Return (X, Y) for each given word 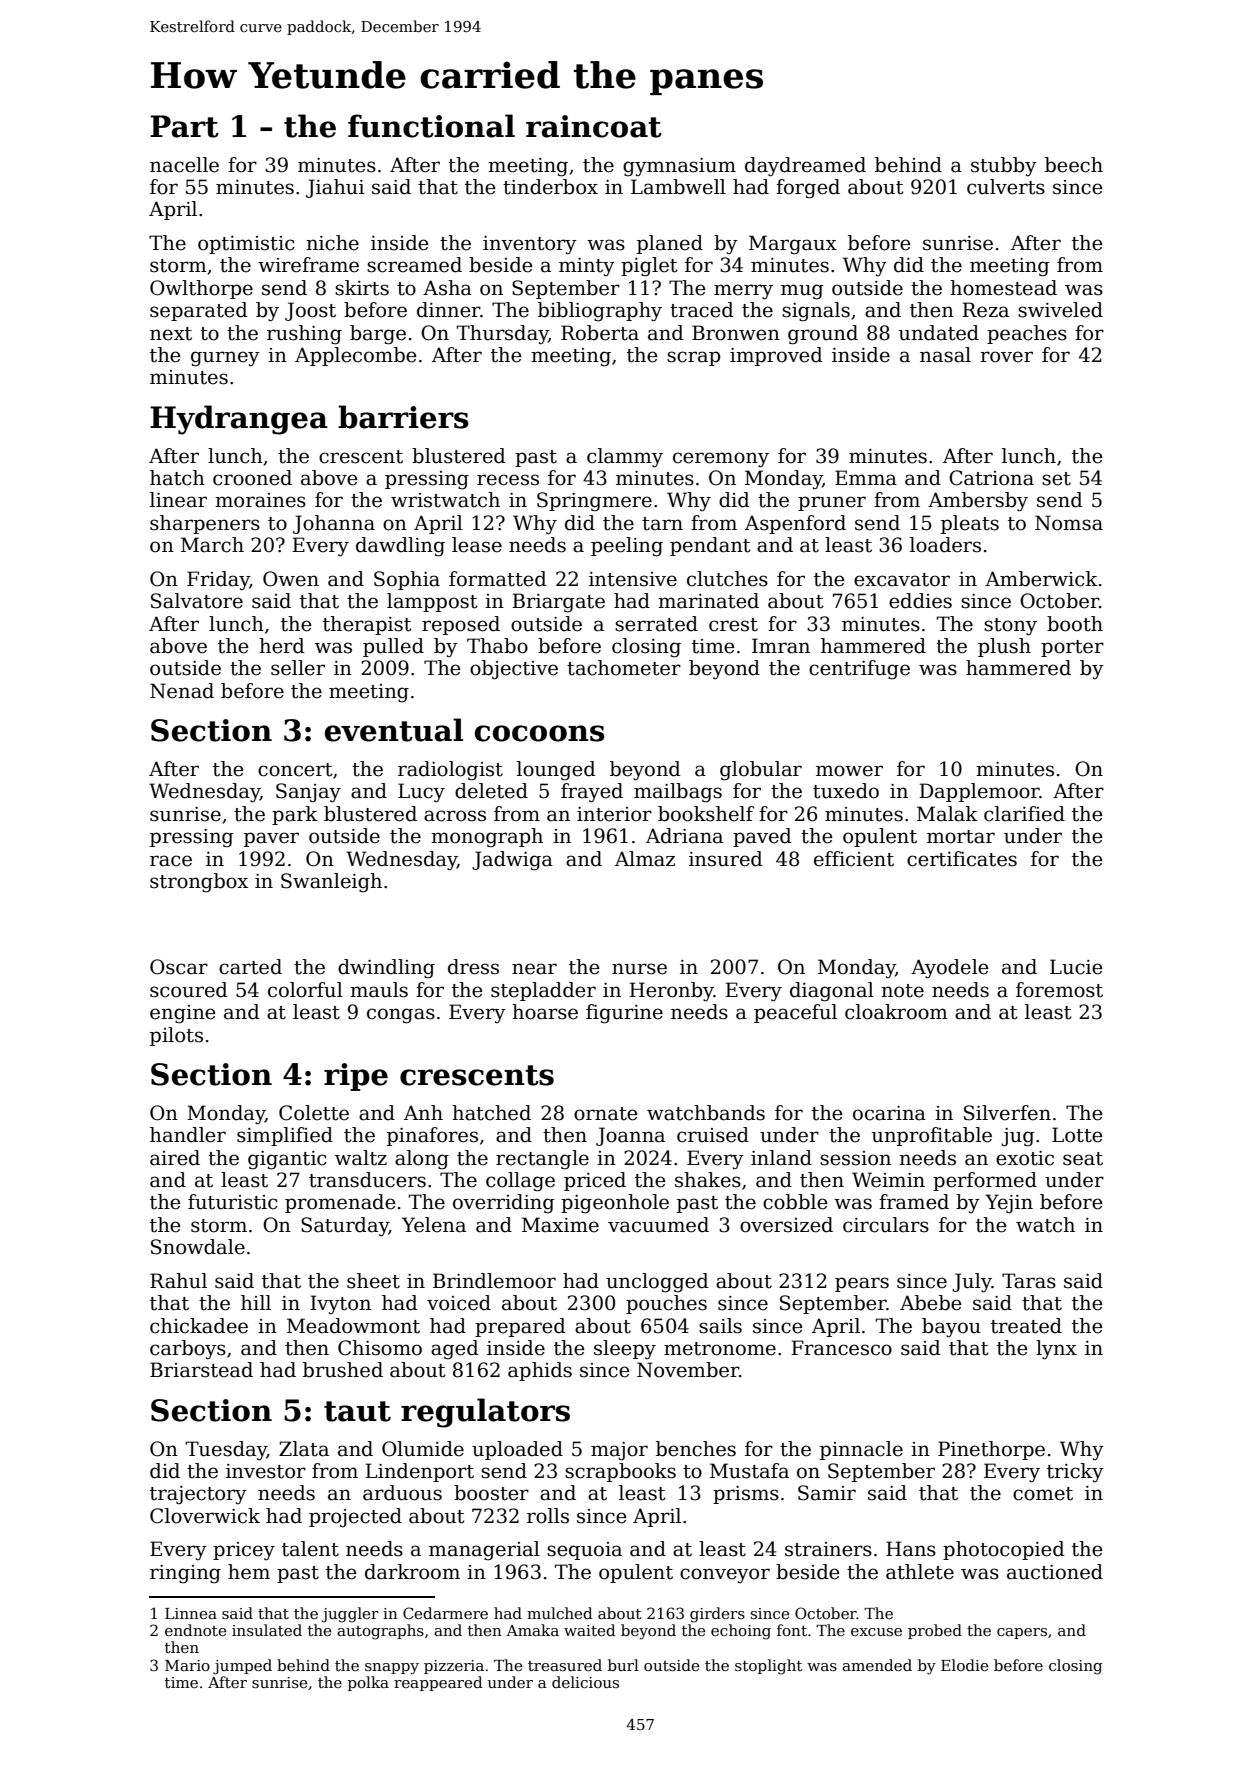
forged (808, 189)
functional (431, 126)
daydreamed (805, 167)
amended (877, 1665)
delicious (585, 1682)
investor (266, 1471)
